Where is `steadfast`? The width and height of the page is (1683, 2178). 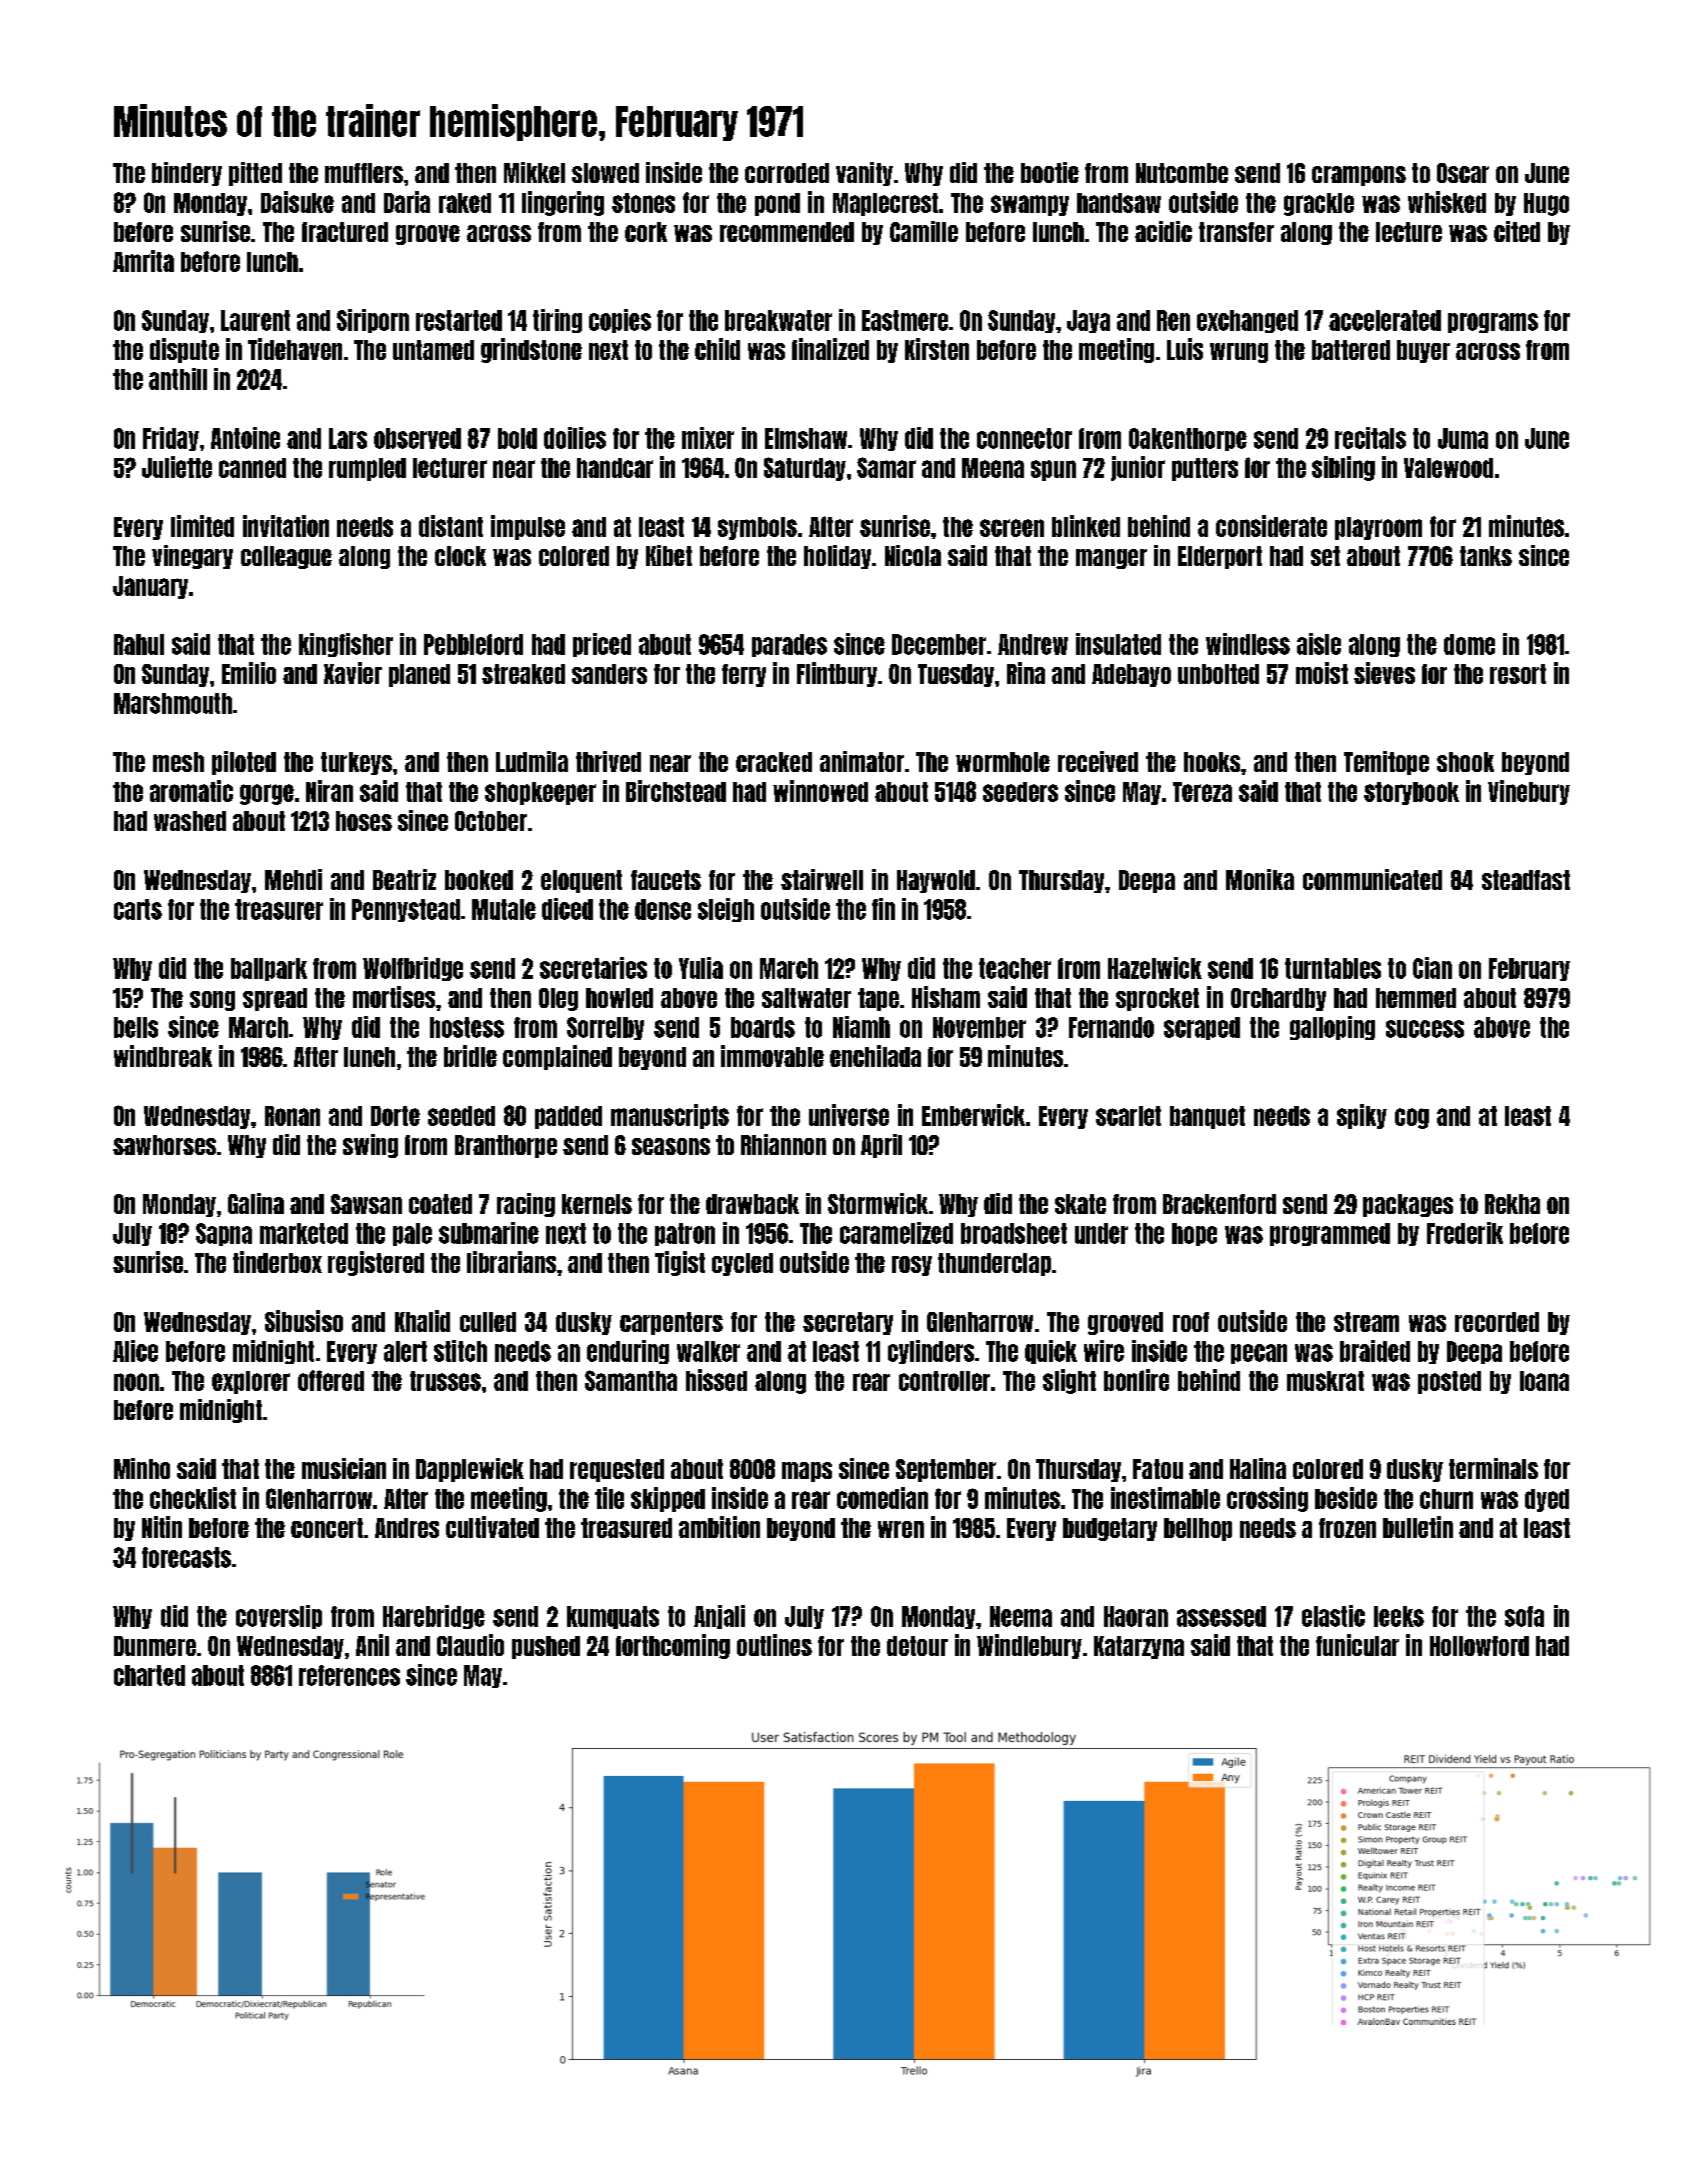
steadfast is located at coordinates (1526, 880).
